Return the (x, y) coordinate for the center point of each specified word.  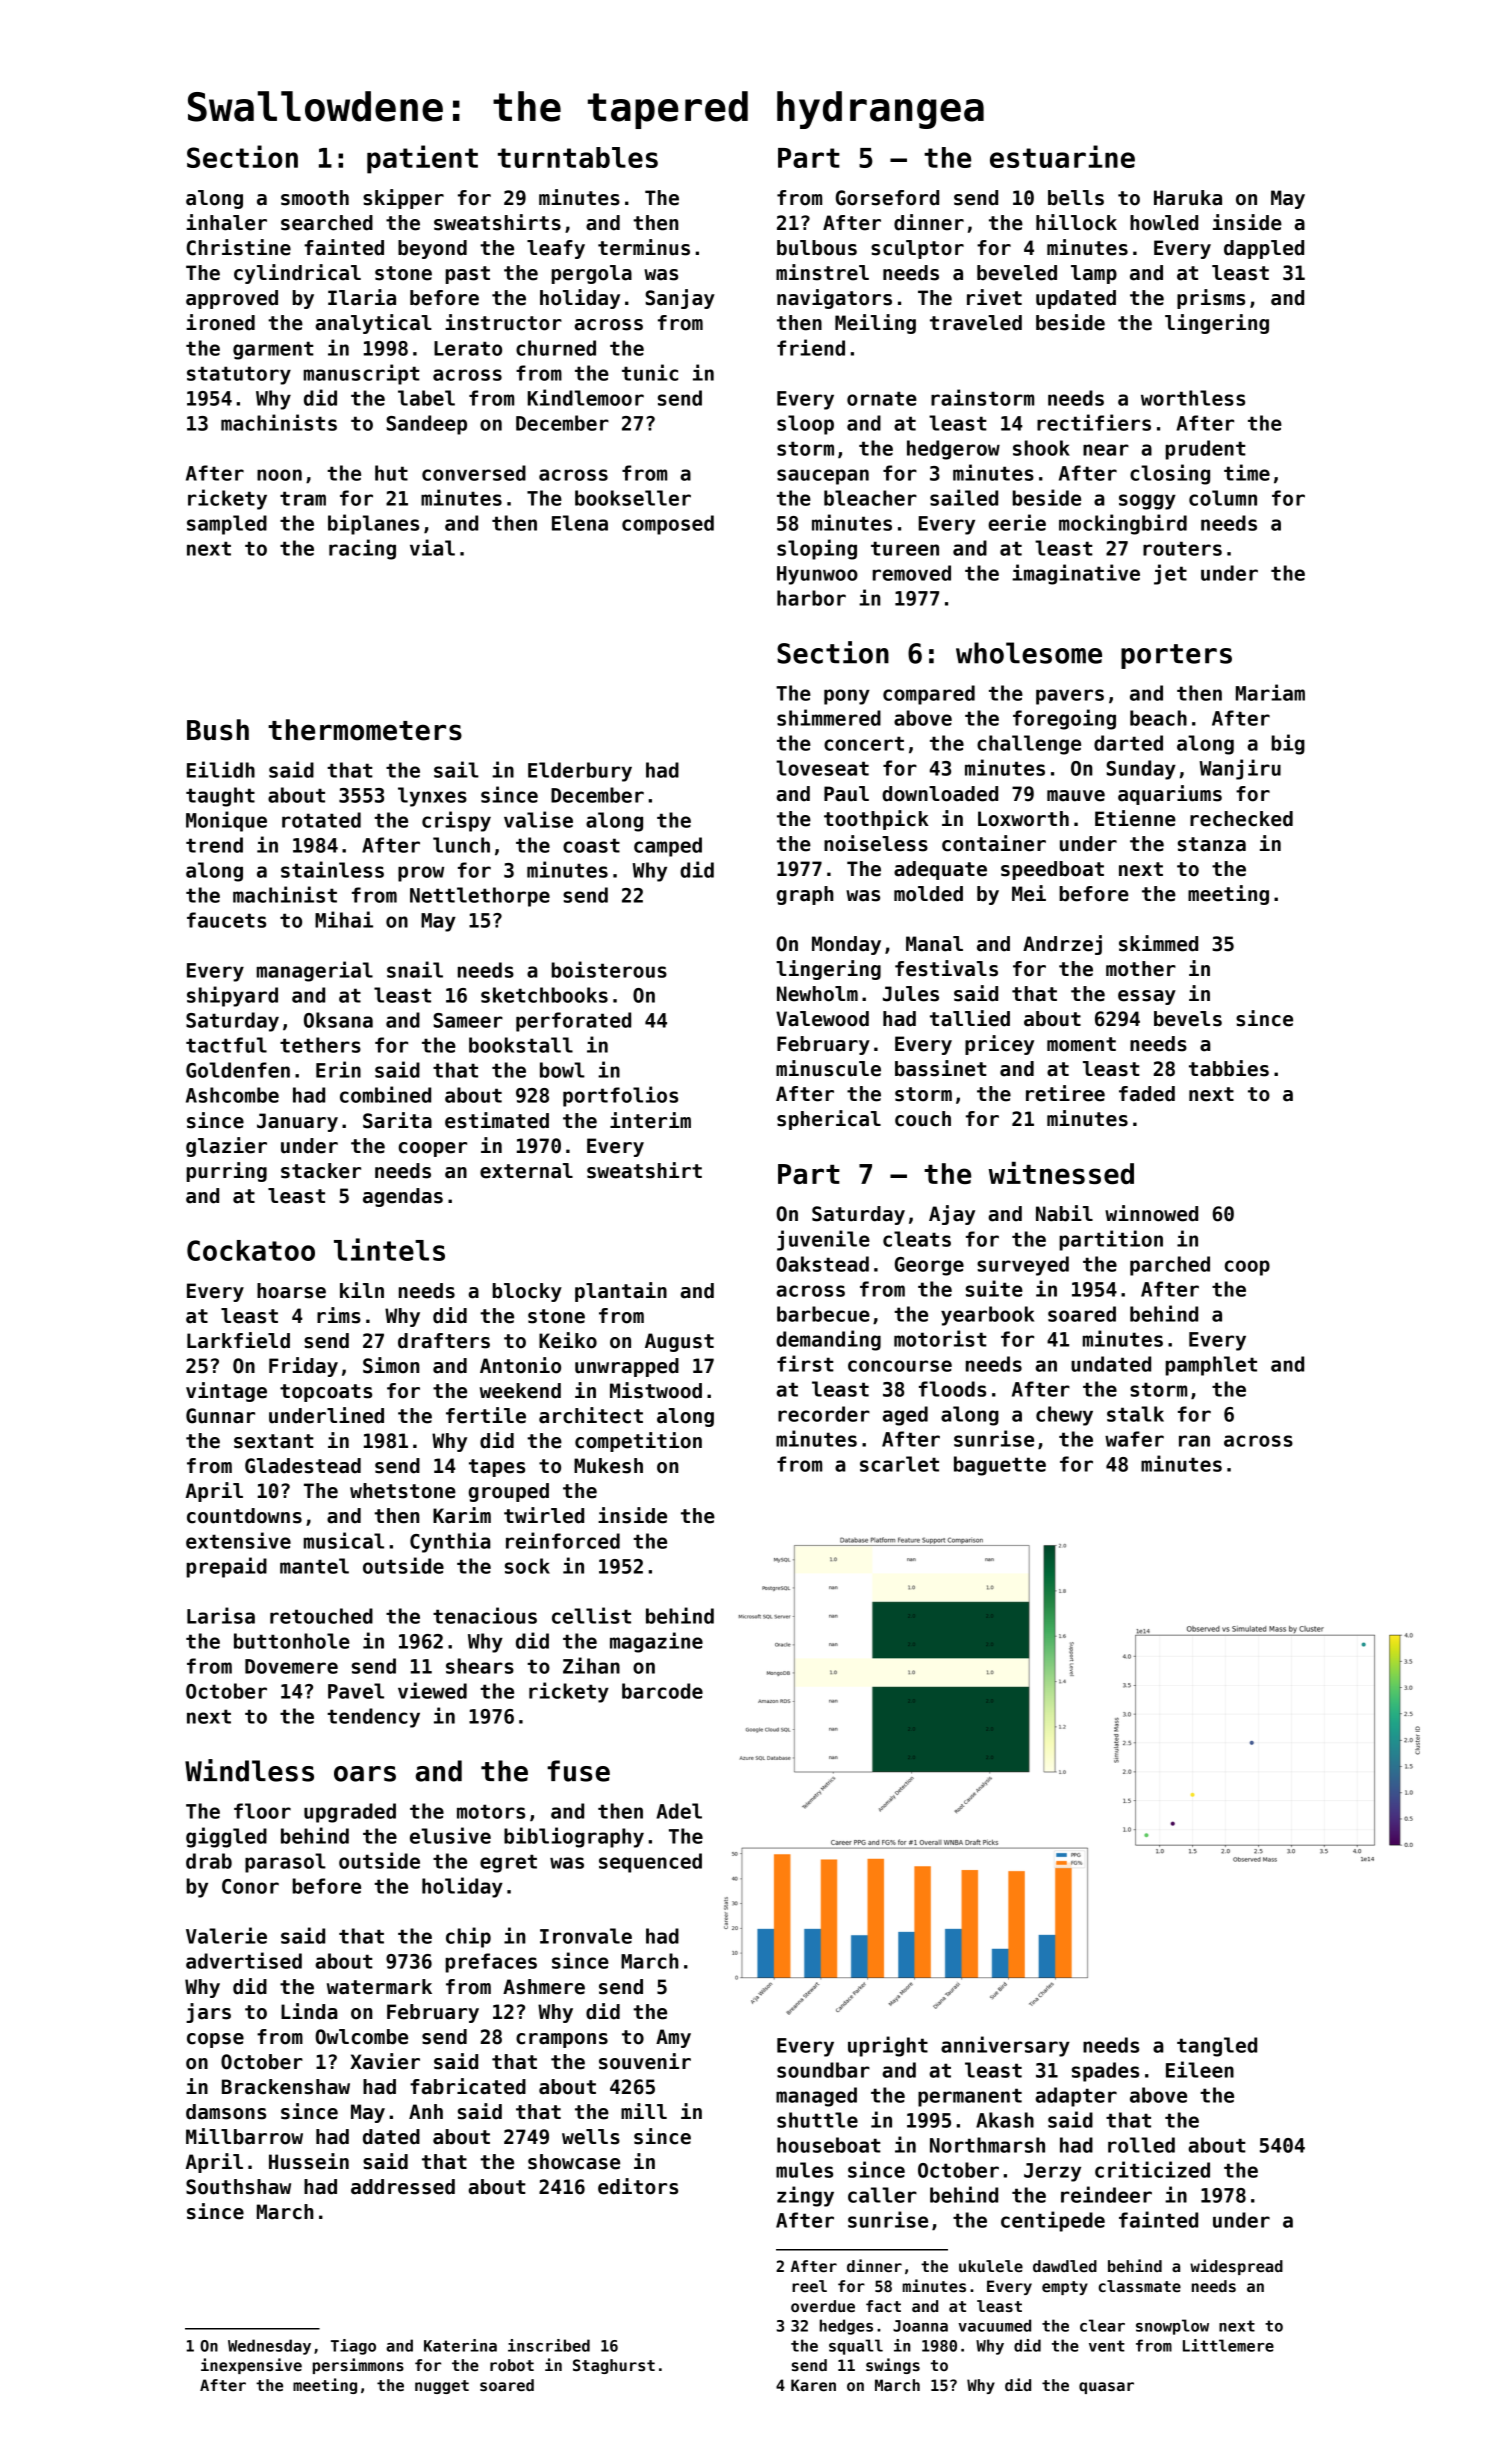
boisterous (609, 969)
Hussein (309, 2161)
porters (1176, 656)
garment (273, 350)
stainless (332, 869)
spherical (829, 1120)
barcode (662, 1691)
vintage (226, 1392)
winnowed (1151, 1213)
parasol (285, 1863)
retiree (1065, 1093)
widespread (1236, 2267)
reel (809, 2286)
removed (912, 573)
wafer (1134, 1439)
